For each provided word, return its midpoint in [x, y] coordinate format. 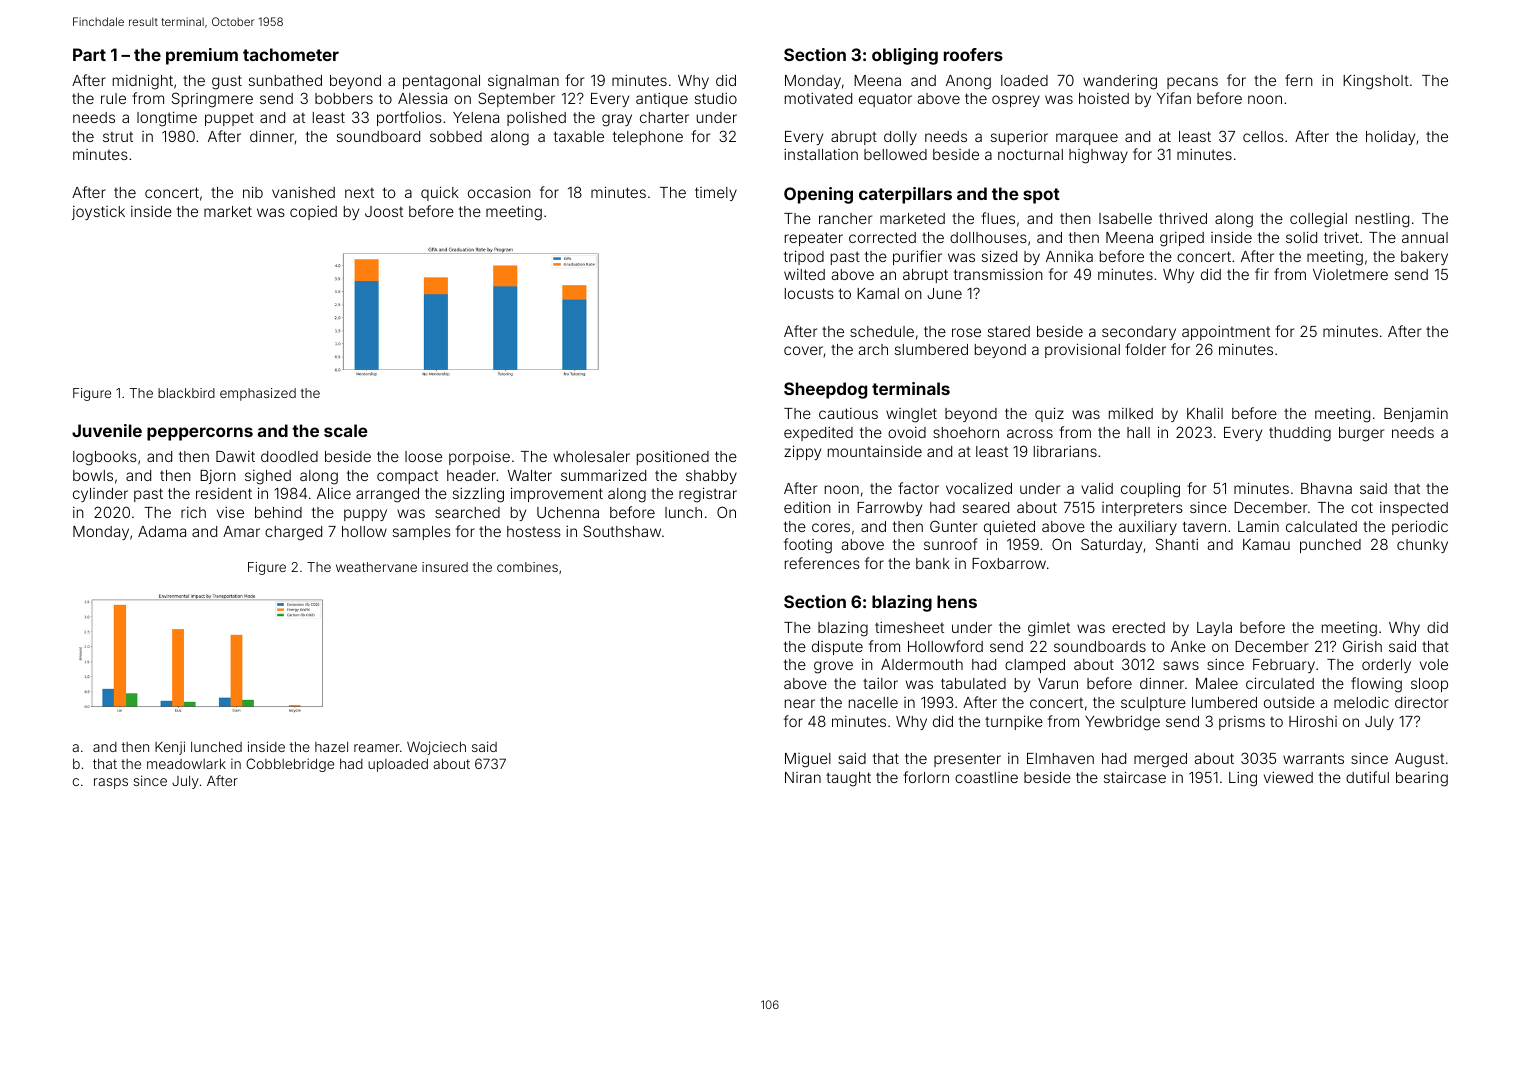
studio [716, 98]
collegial [1318, 220]
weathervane [376, 567]
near [800, 703]
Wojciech [436, 748]
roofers [973, 54]
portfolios [409, 118]
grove [833, 667]
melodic [1361, 702]
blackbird [186, 393]
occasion [499, 192]
